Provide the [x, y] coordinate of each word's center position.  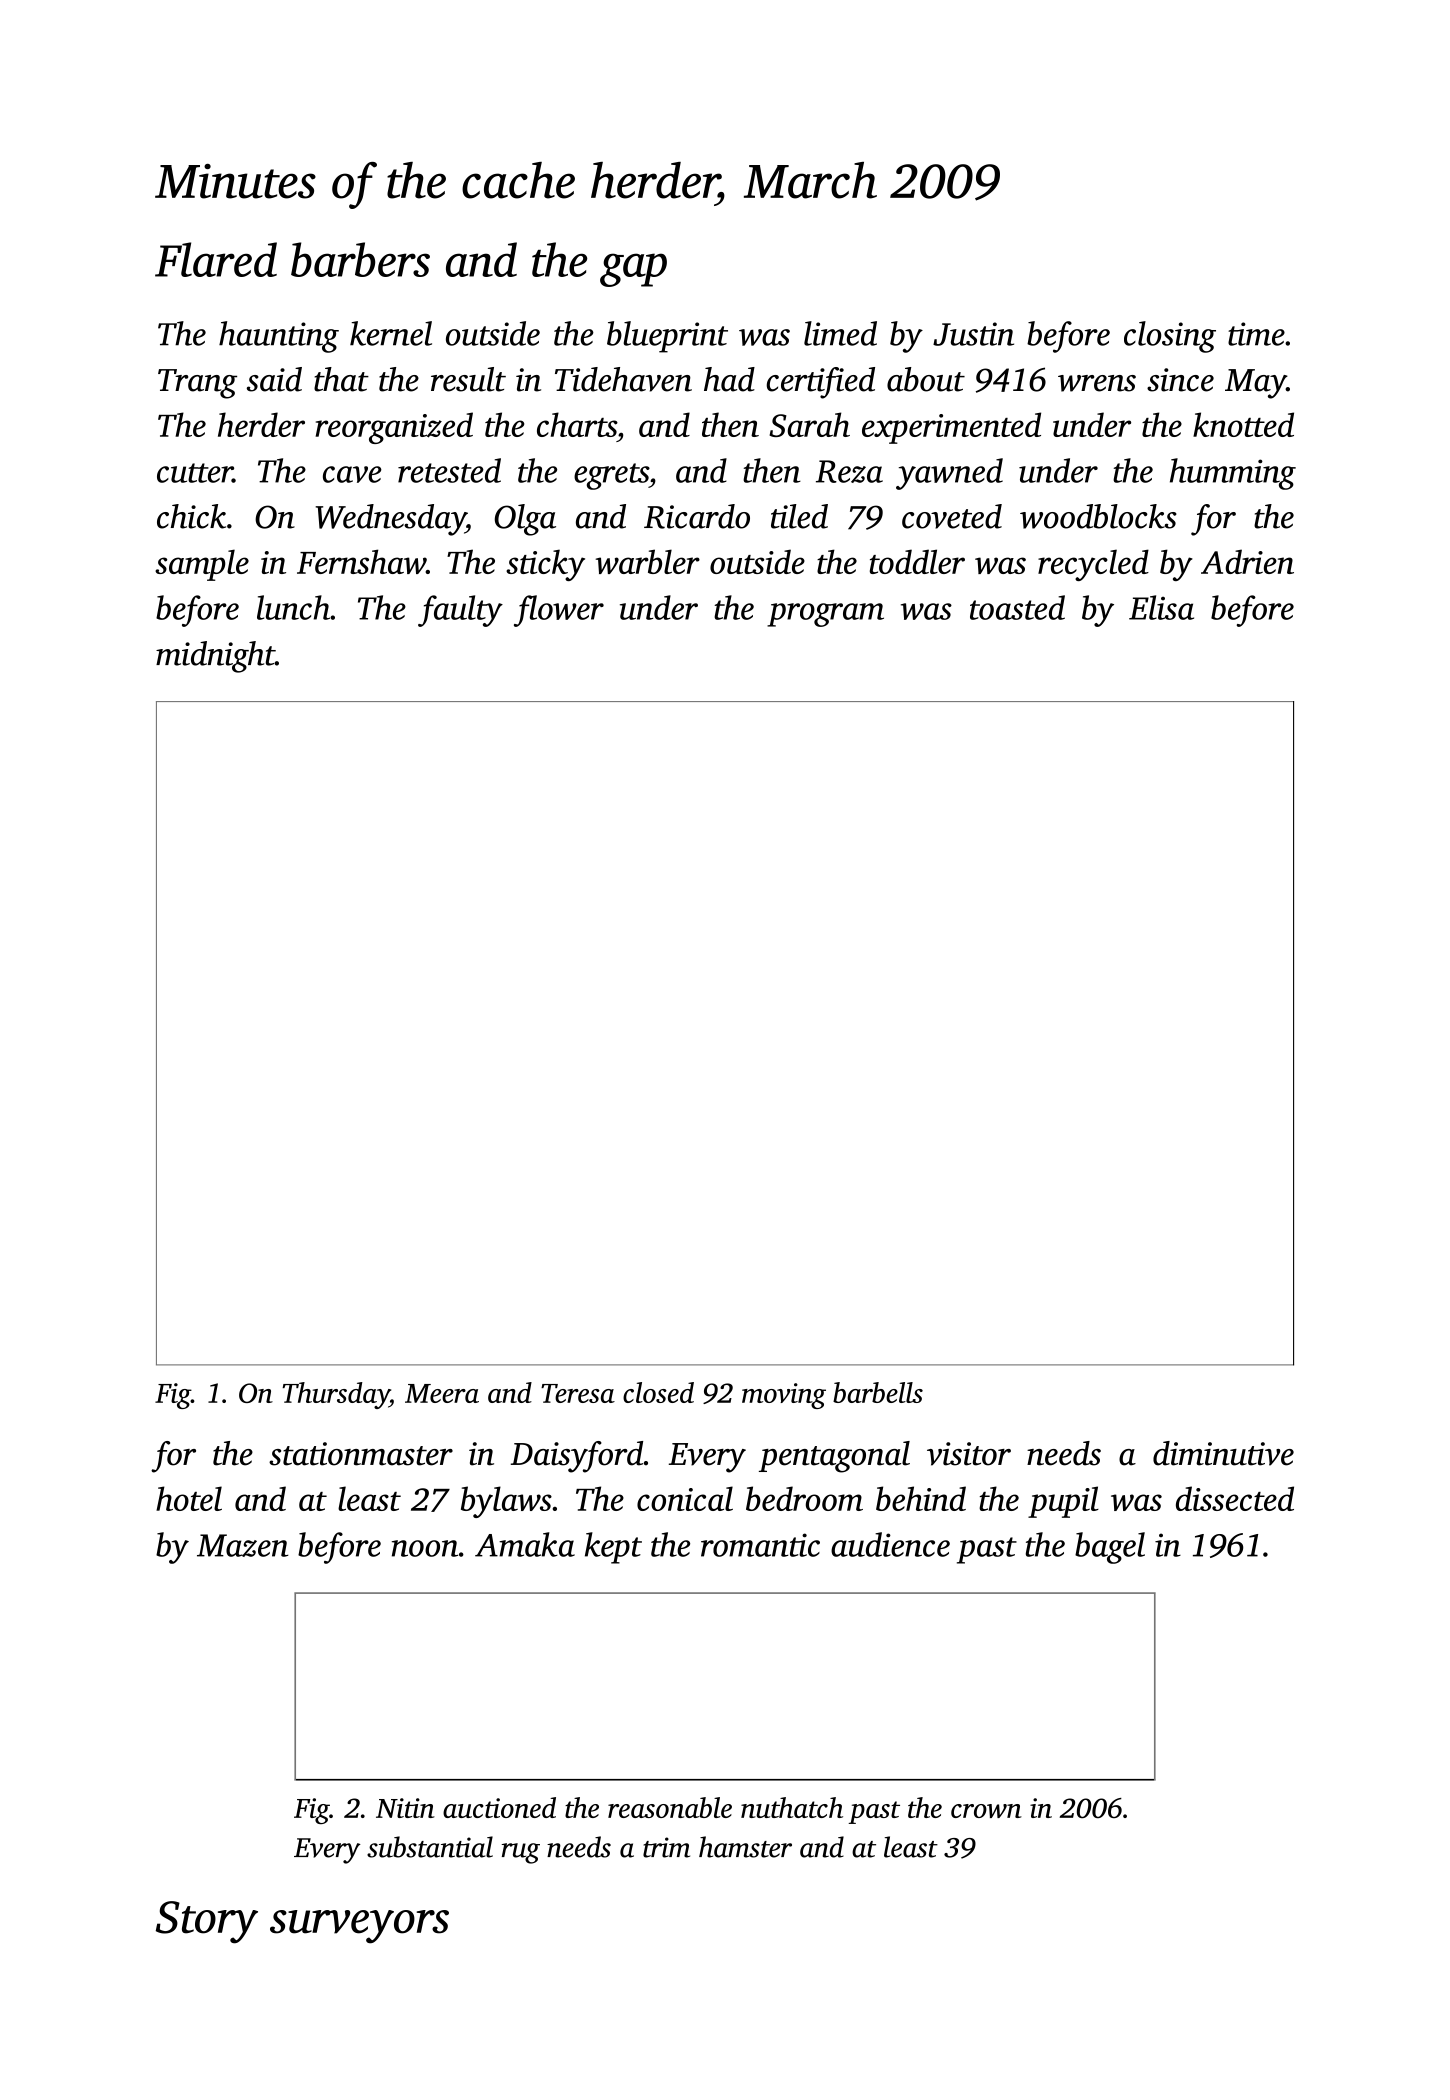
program [825, 615]
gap [633, 270]
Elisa [1161, 607]
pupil [1063, 1502]
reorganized [394, 428]
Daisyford [577, 1457]
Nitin [405, 1808]
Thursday [336, 1395]
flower [559, 611]
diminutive [1223, 1453]
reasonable [670, 1807]
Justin [973, 334]
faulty [460, 611]
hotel [189, 1498]
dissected [1235, 1498]
